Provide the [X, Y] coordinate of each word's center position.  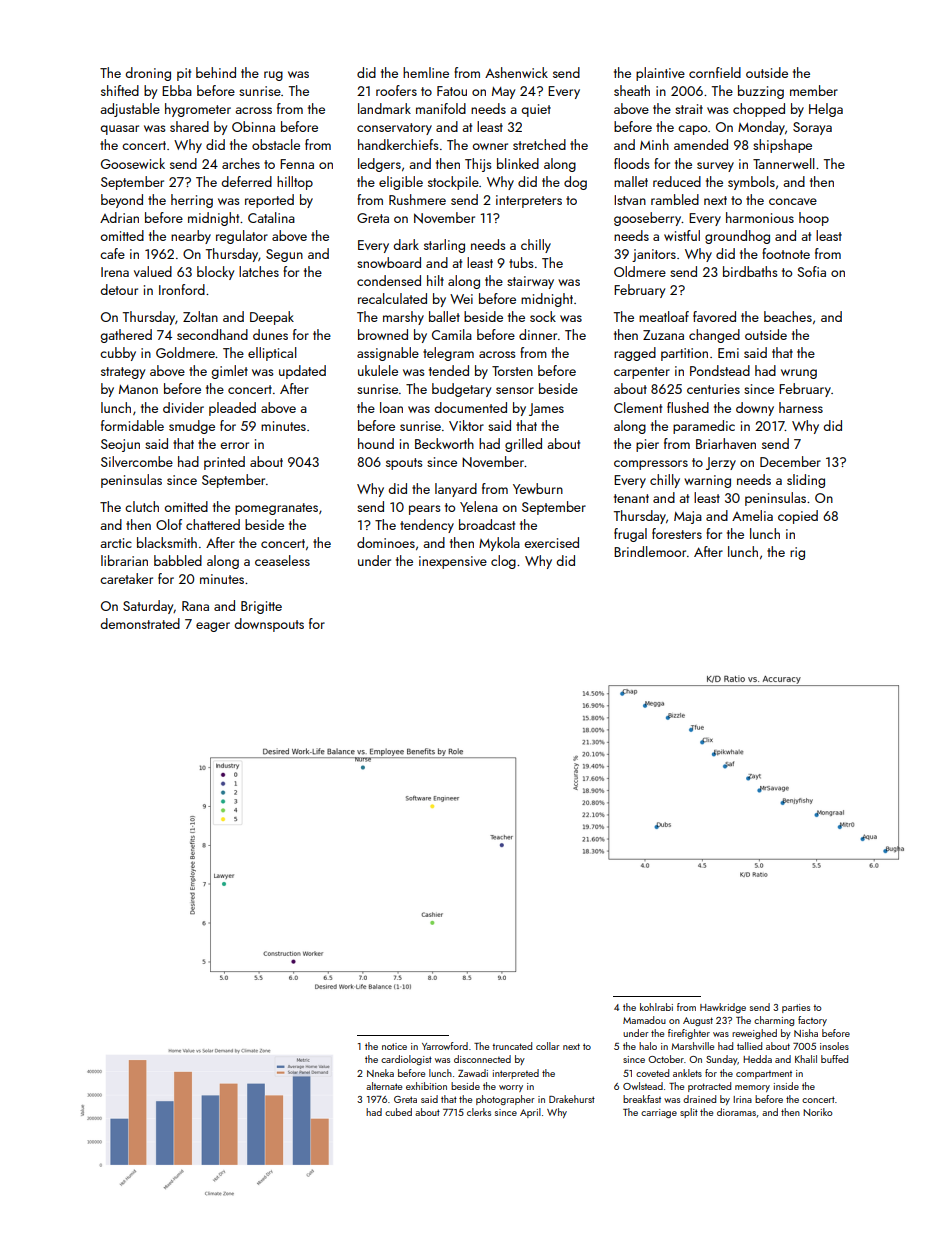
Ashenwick [516, 72]
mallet [631, 181]
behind [216, 72]
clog [503, 562]
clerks [479, 1112]
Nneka [380, 1073]
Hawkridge [723, 1008]
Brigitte [261, 607]
